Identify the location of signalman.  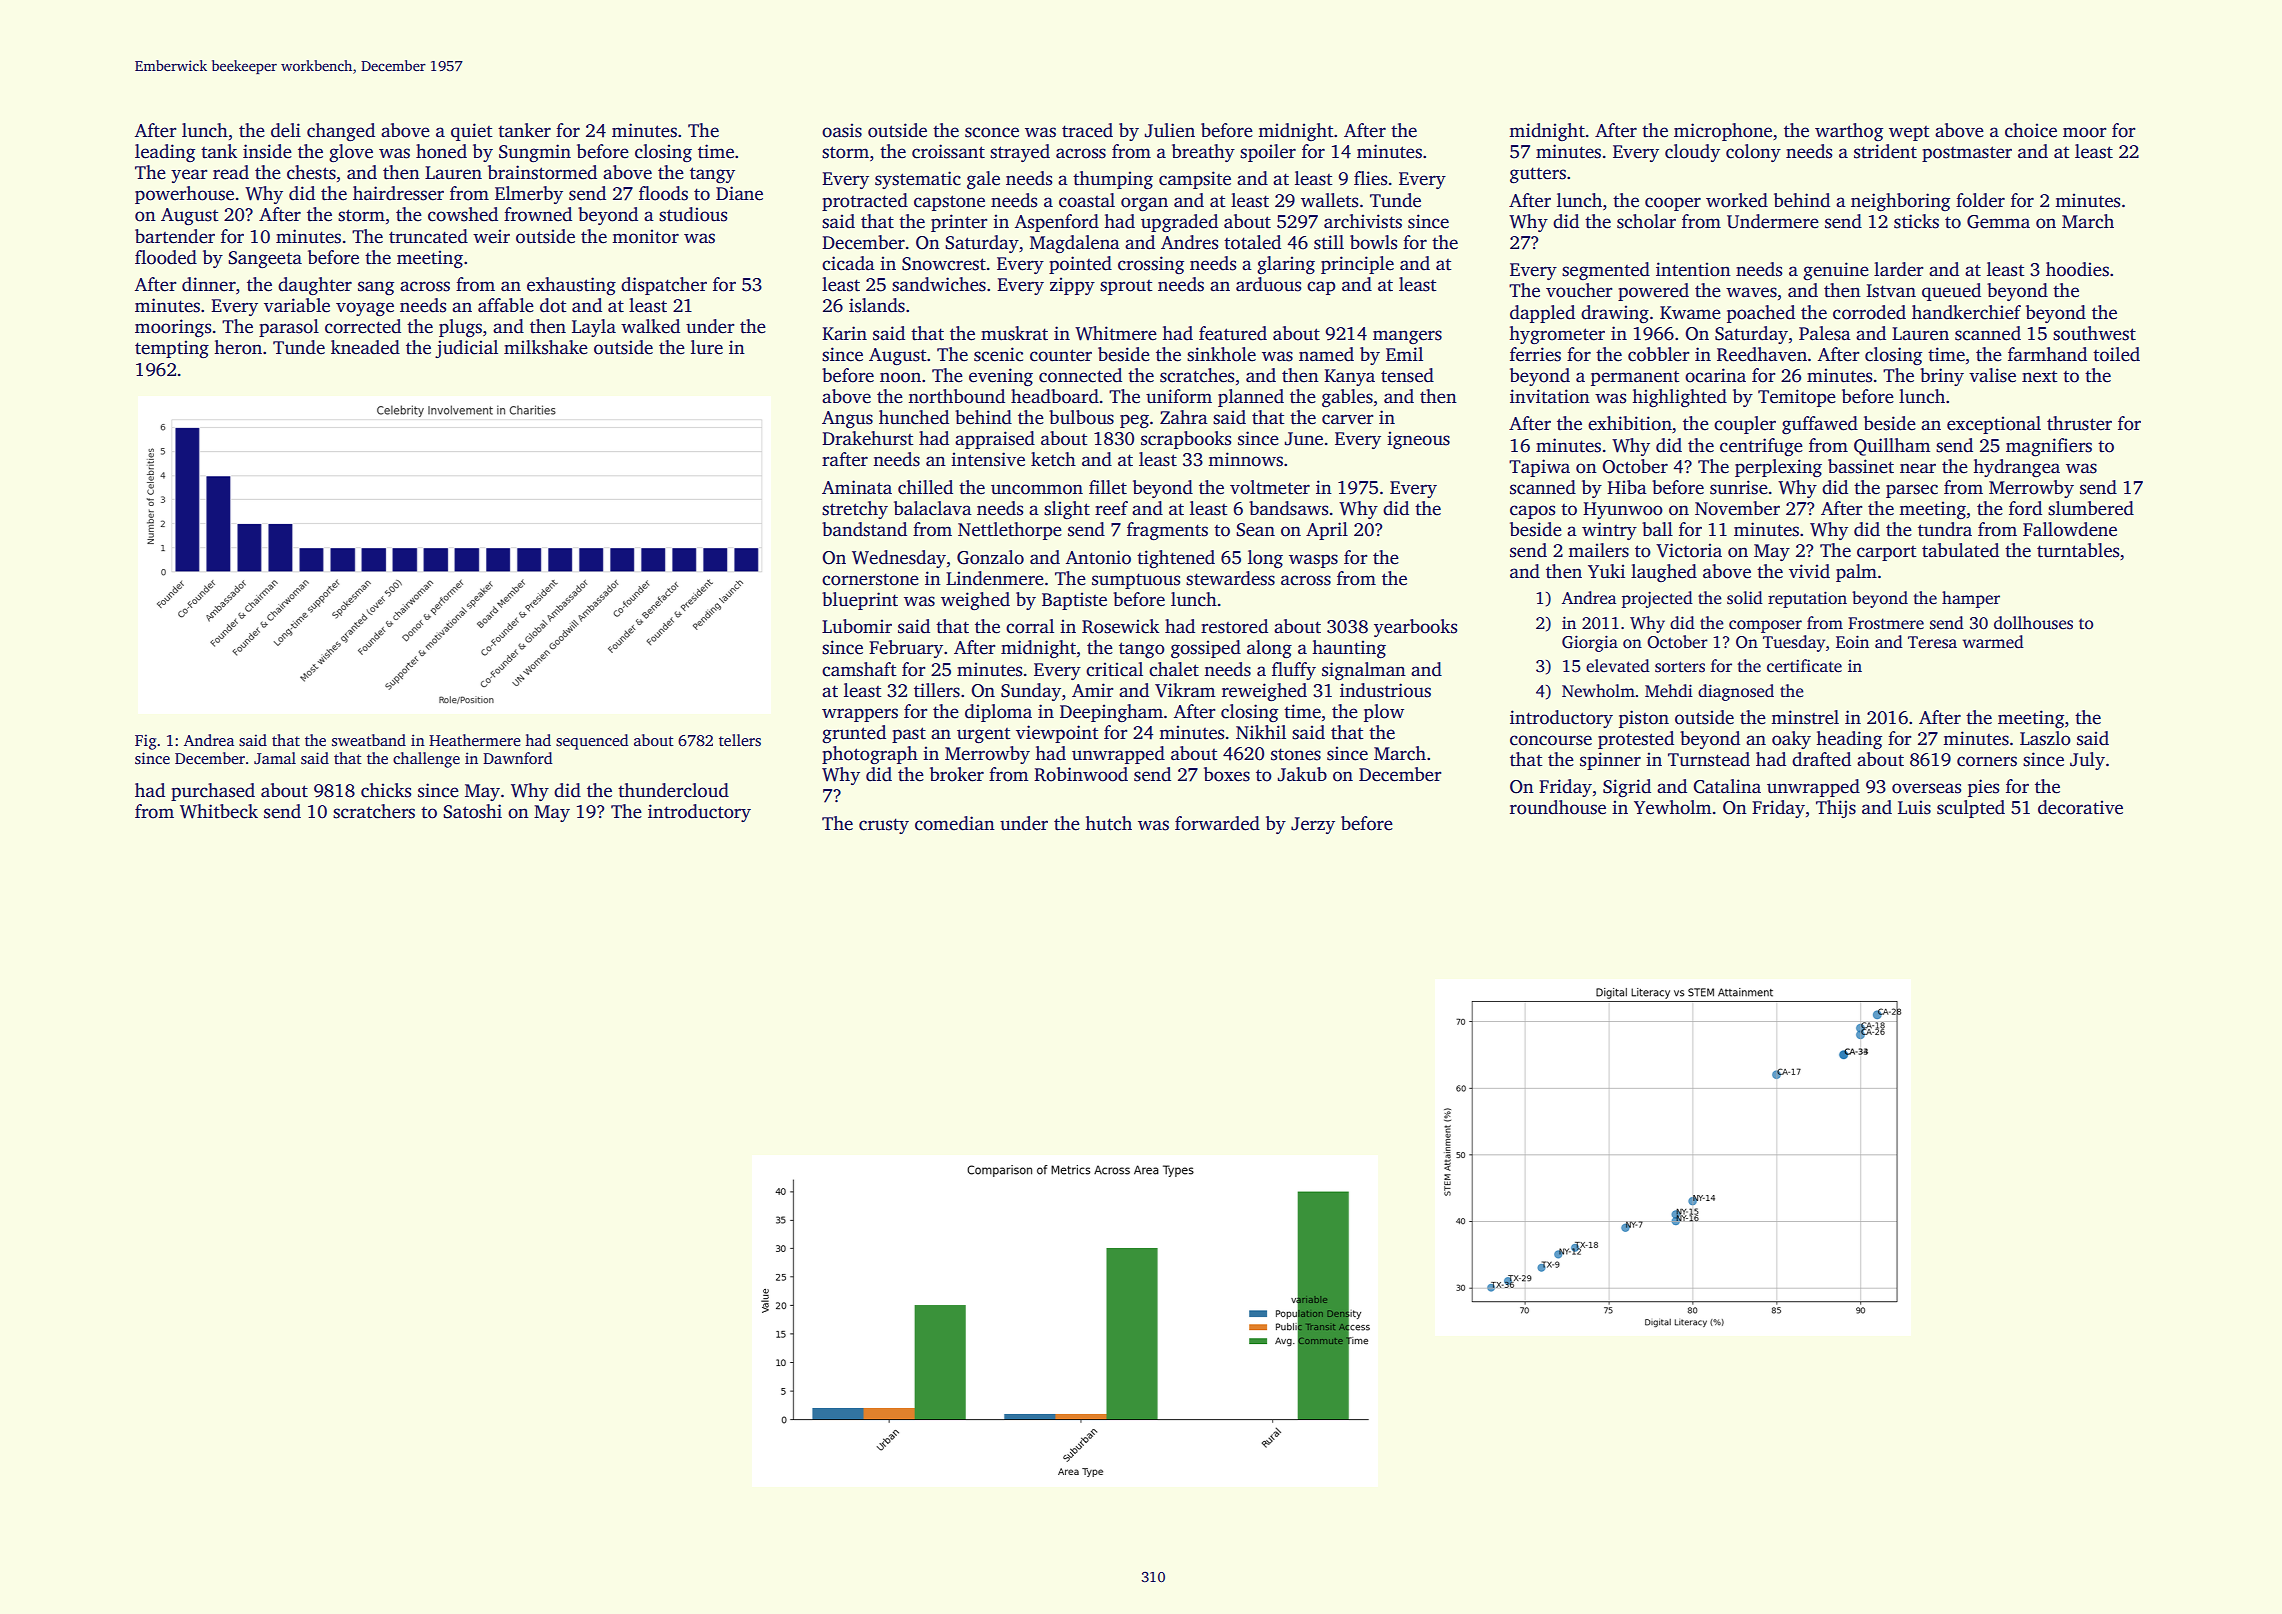
(1364, 671).
